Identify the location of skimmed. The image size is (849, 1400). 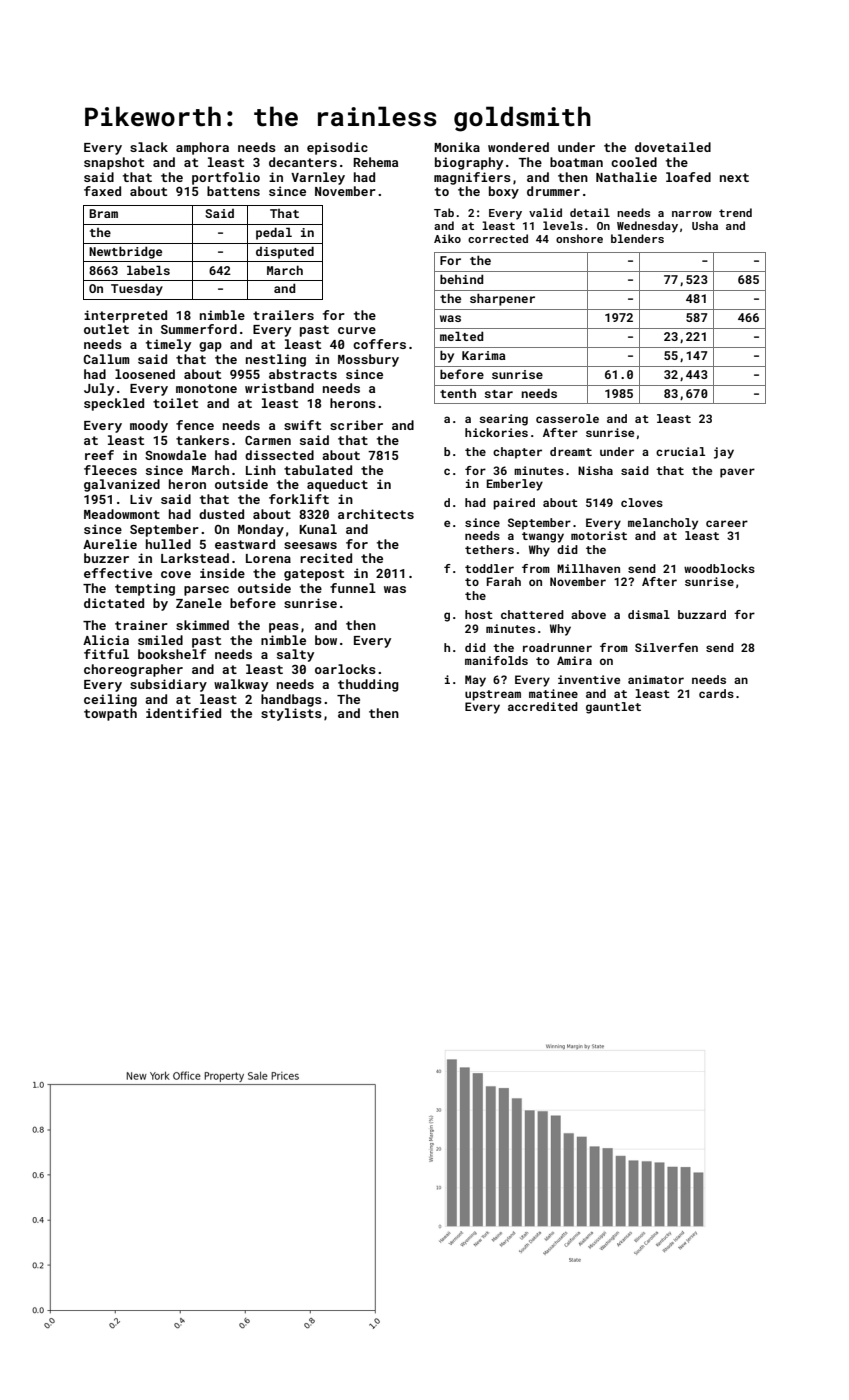
(202, 625).
